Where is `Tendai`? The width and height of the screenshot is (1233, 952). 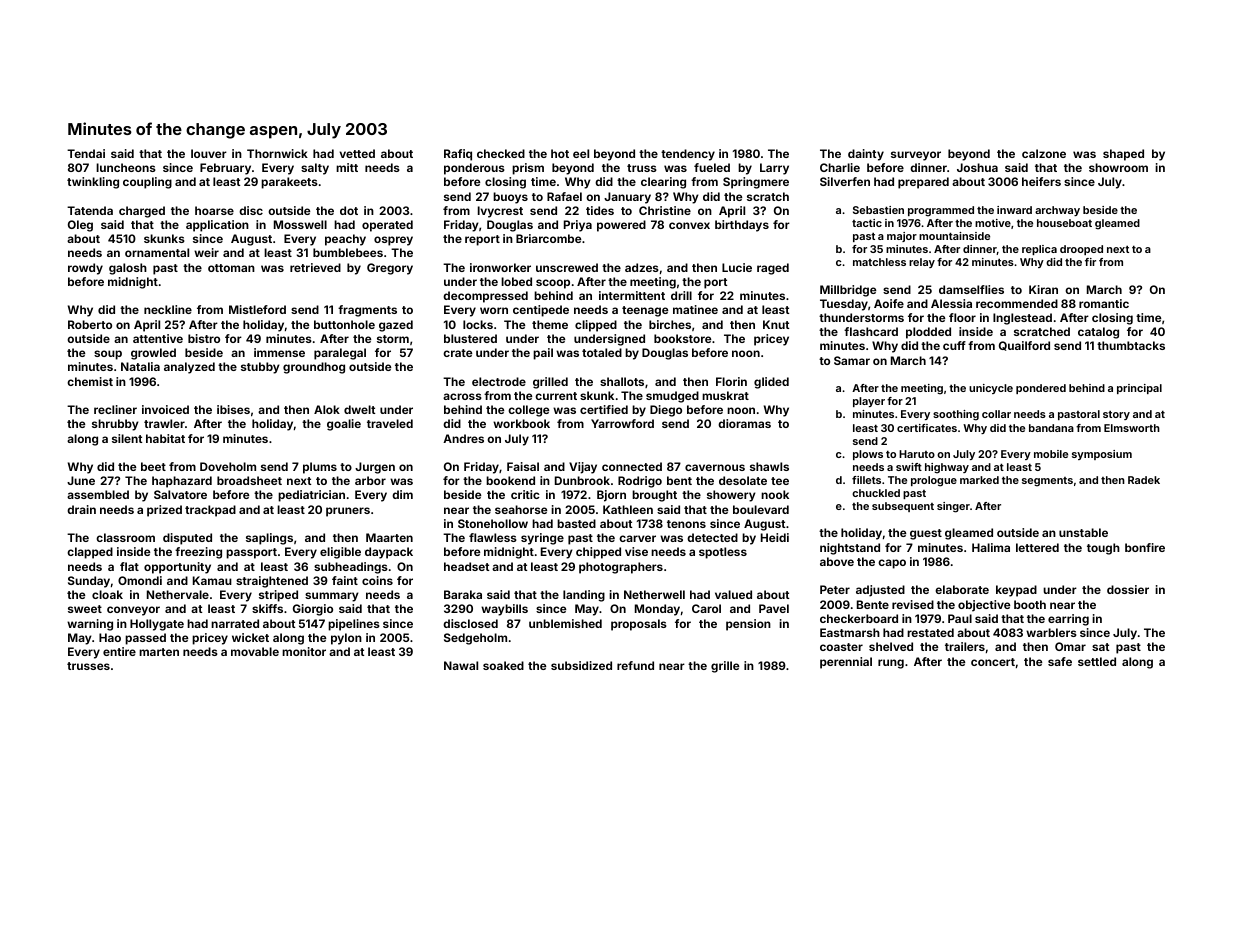
Tendai is located at coordinates (86, 153).
